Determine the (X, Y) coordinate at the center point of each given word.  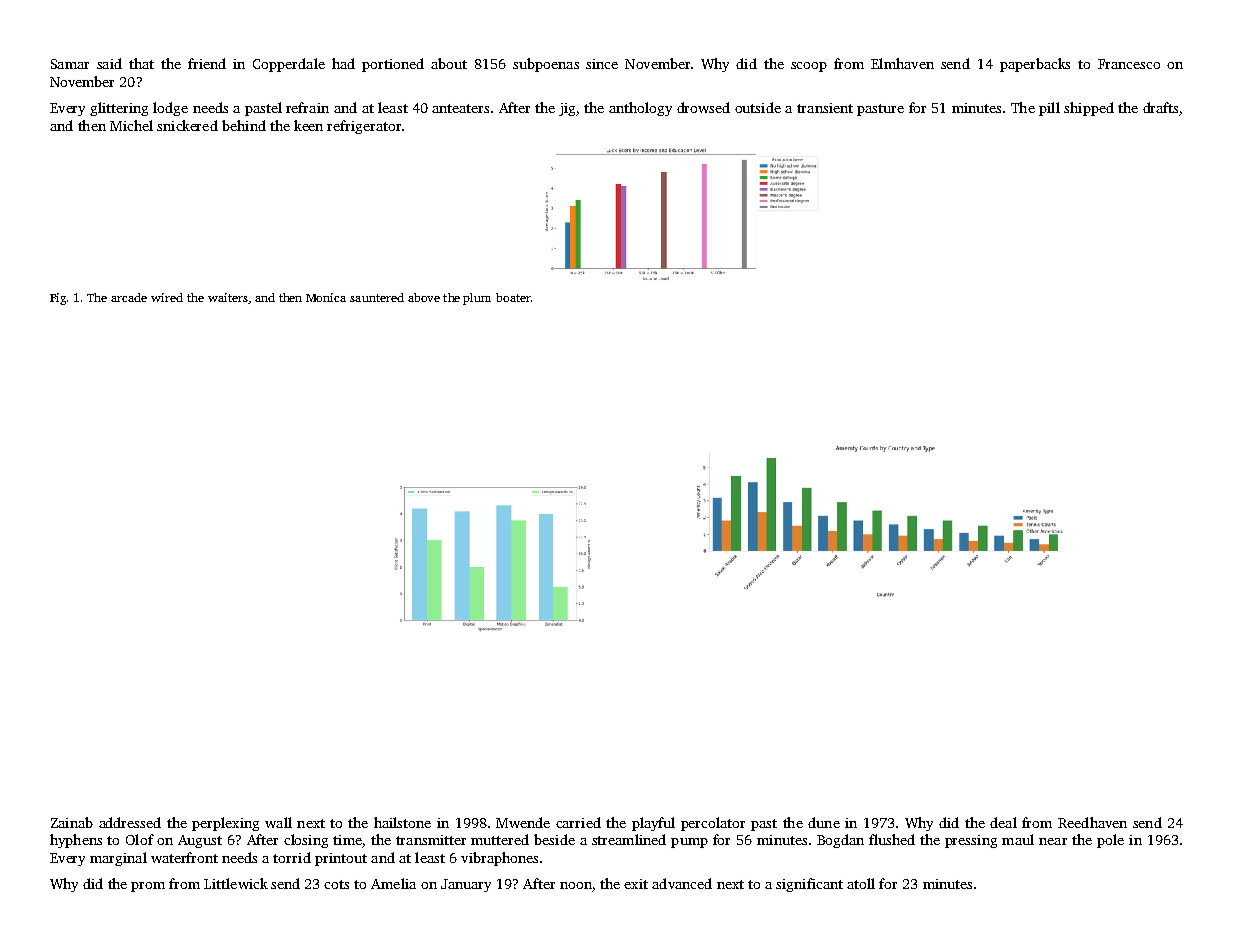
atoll (861, 883)
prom (148, 887)
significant (809, 885)
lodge (170, 109)
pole (1110, 841)
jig (567, 109)
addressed (130, 822)
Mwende (523, 822)
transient (825, 108)
